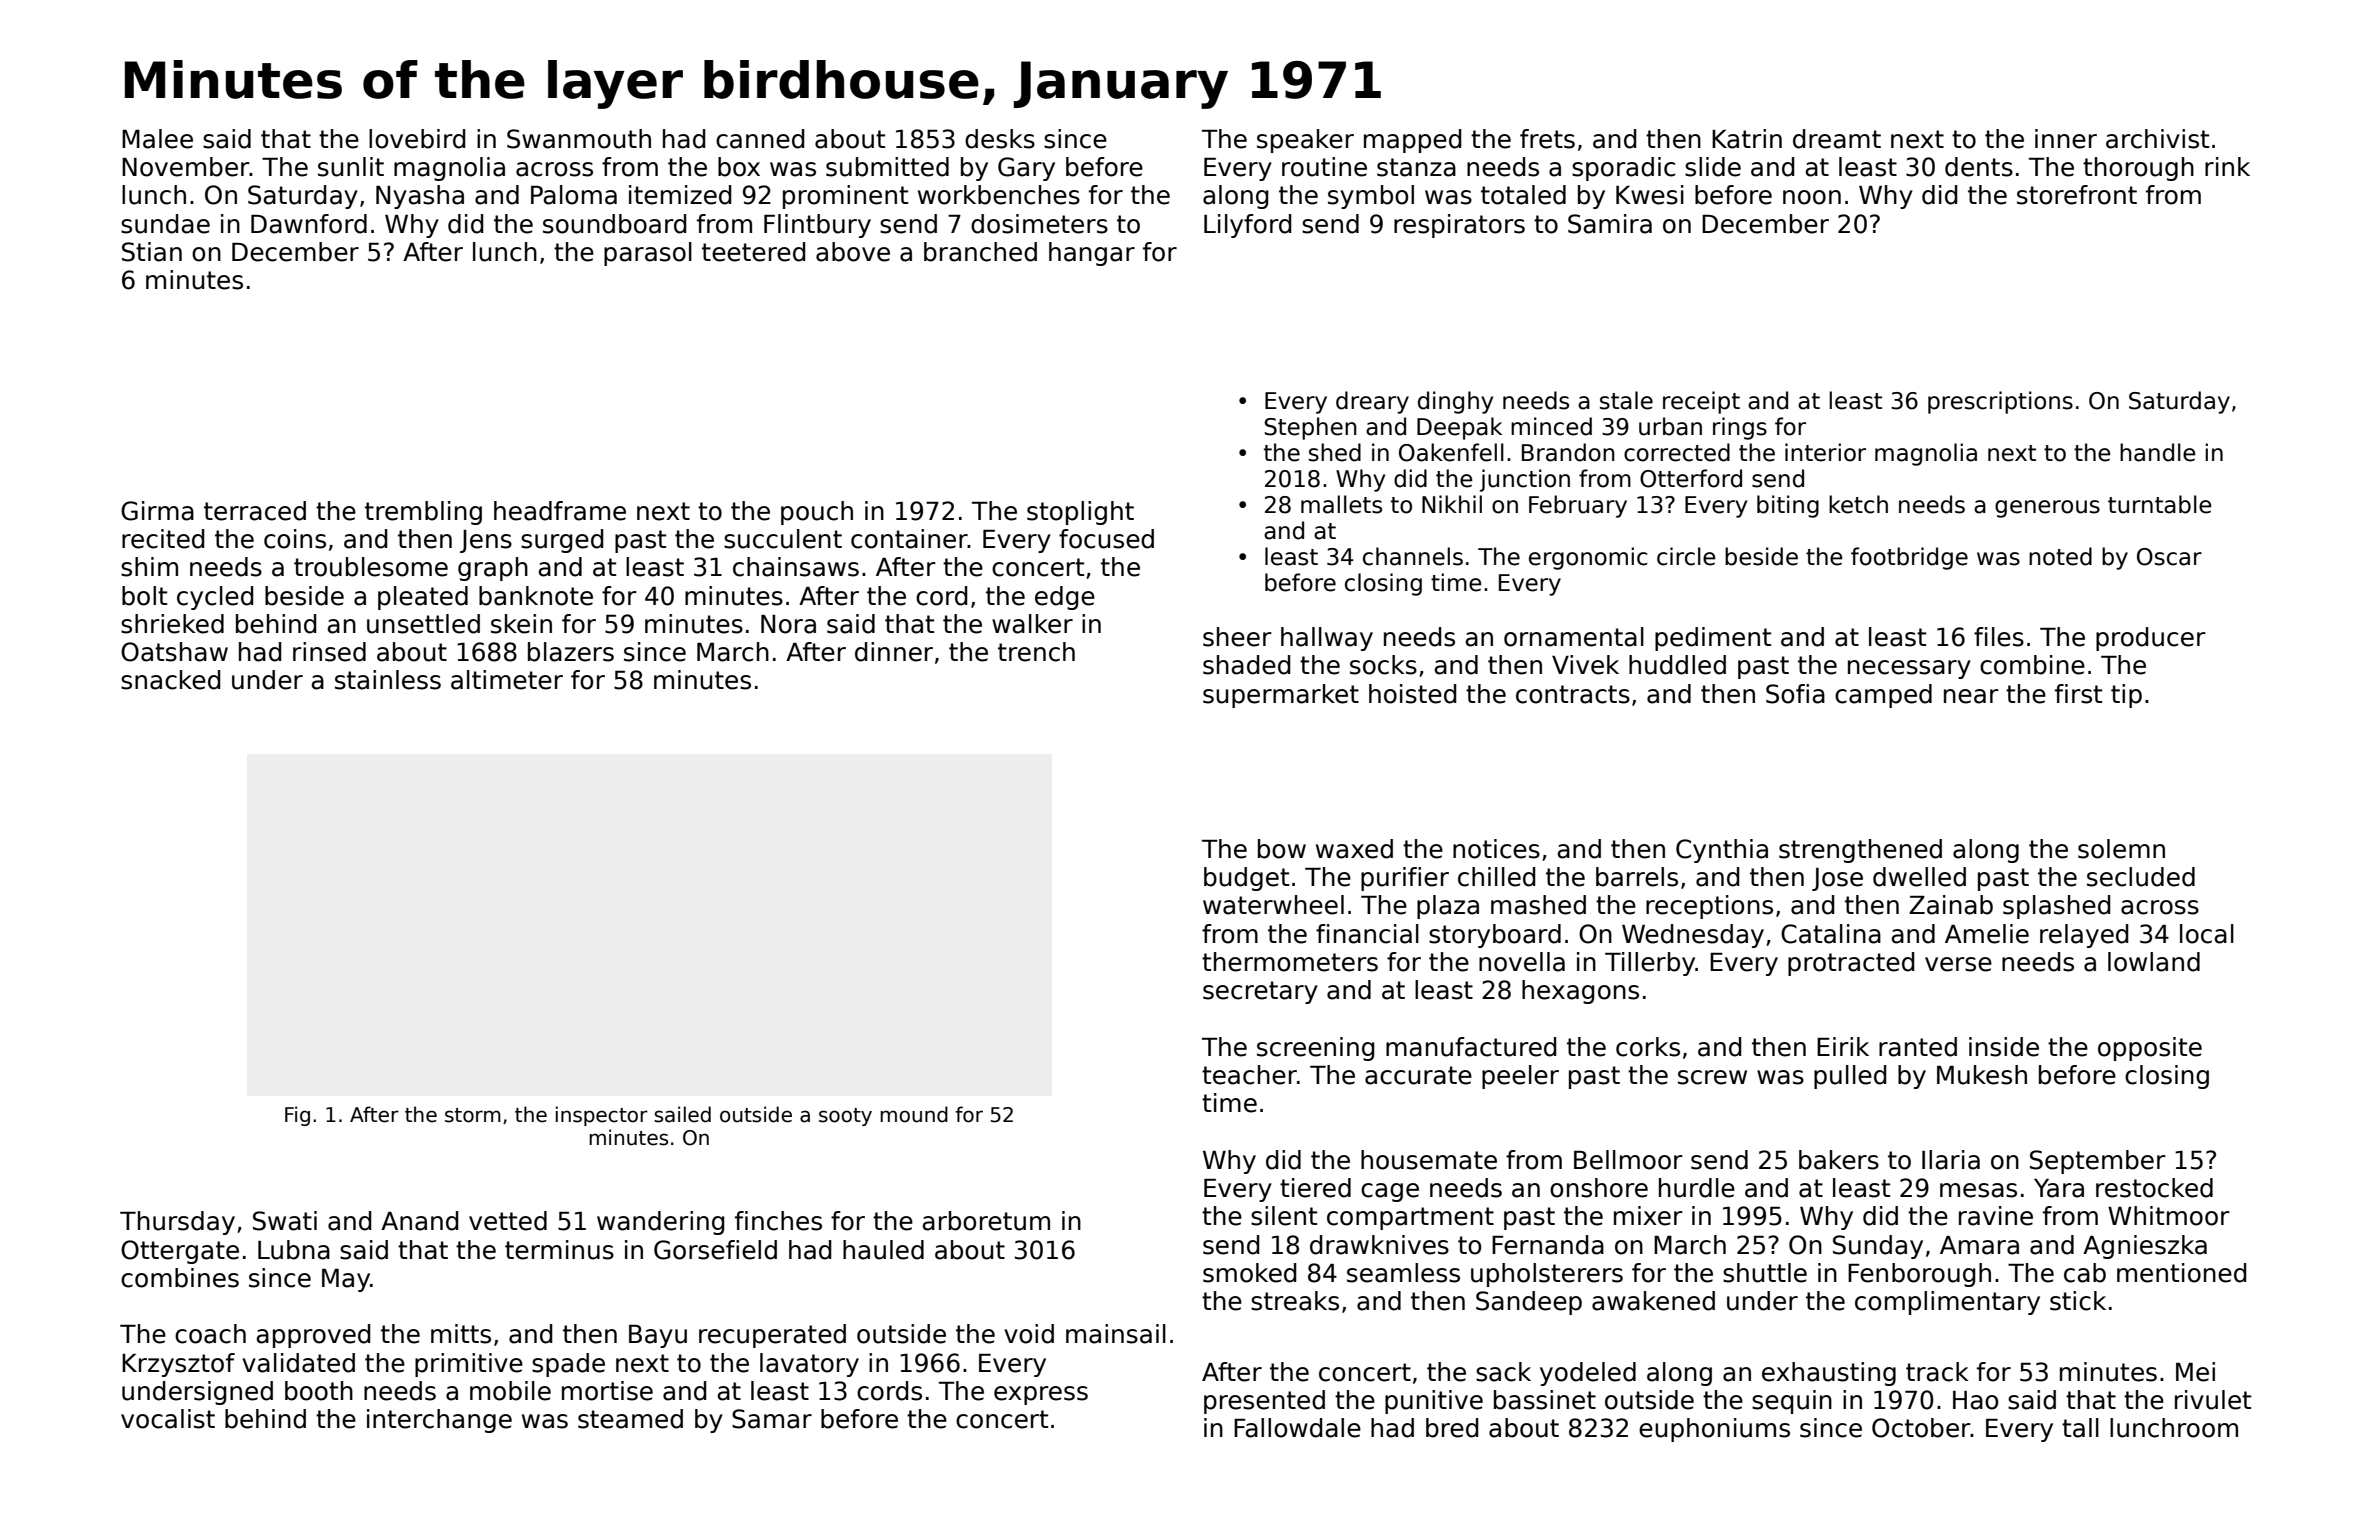 The height and width of the screenshot is (1540, 2380). I want to click on mound, so click(914, 1114).
